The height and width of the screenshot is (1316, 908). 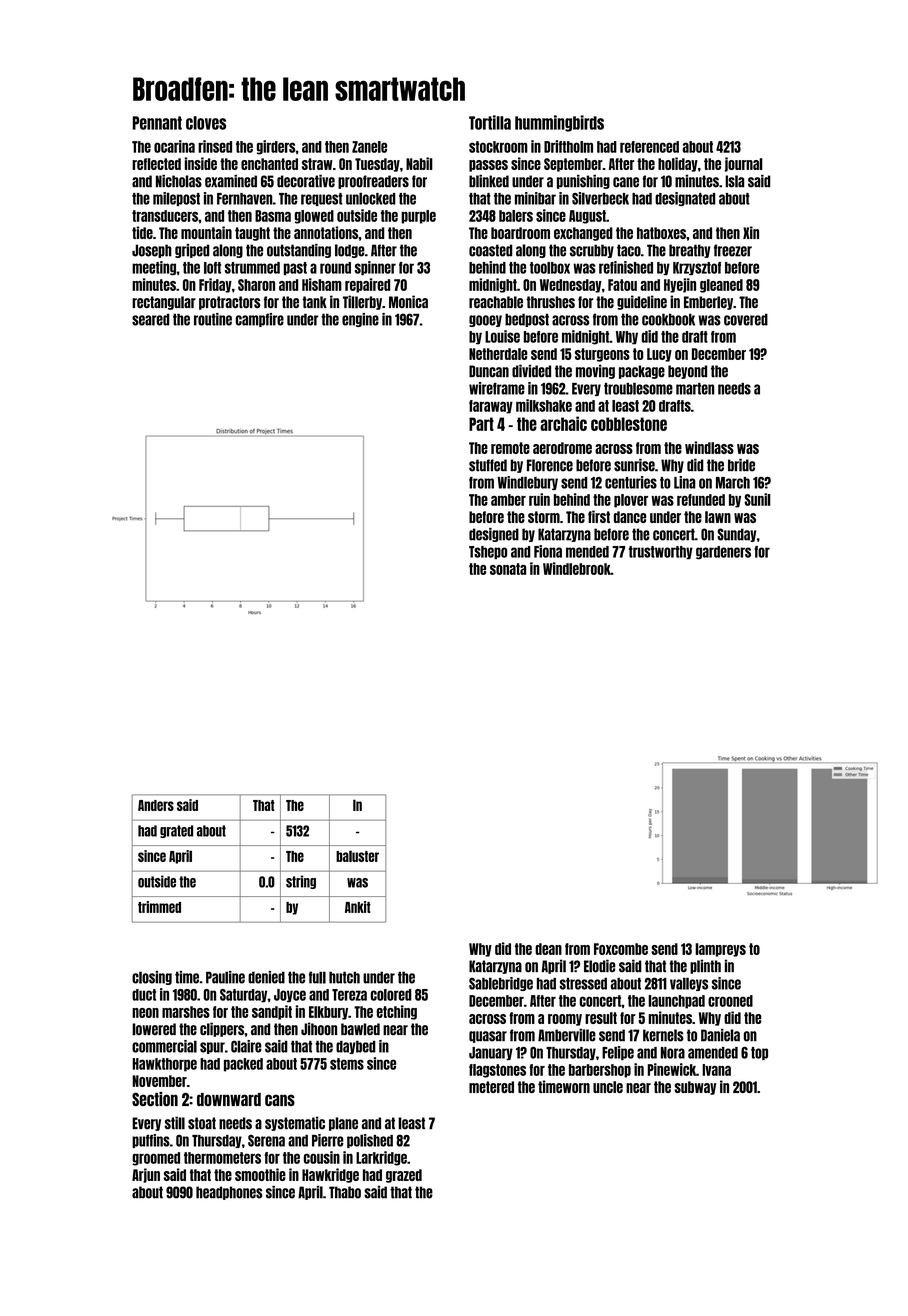 What do you see at coordinates (741, 465) in the screenshot?
I see `bride` at bounding box center [741, 465].
